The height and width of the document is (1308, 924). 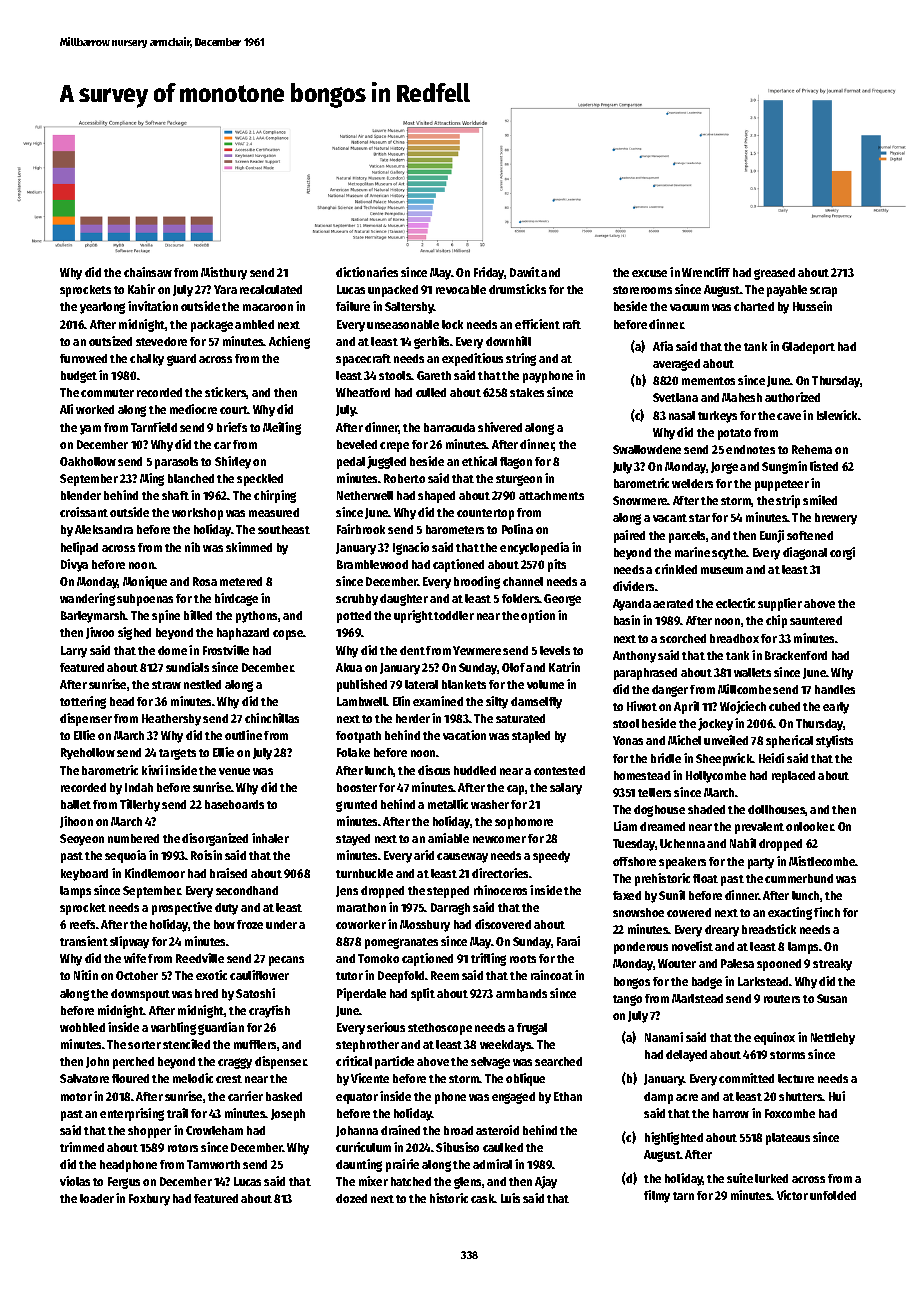 What do you see at coordinates (226, 909) in the document?
I see `duty` at bounding box center [226, 909].
